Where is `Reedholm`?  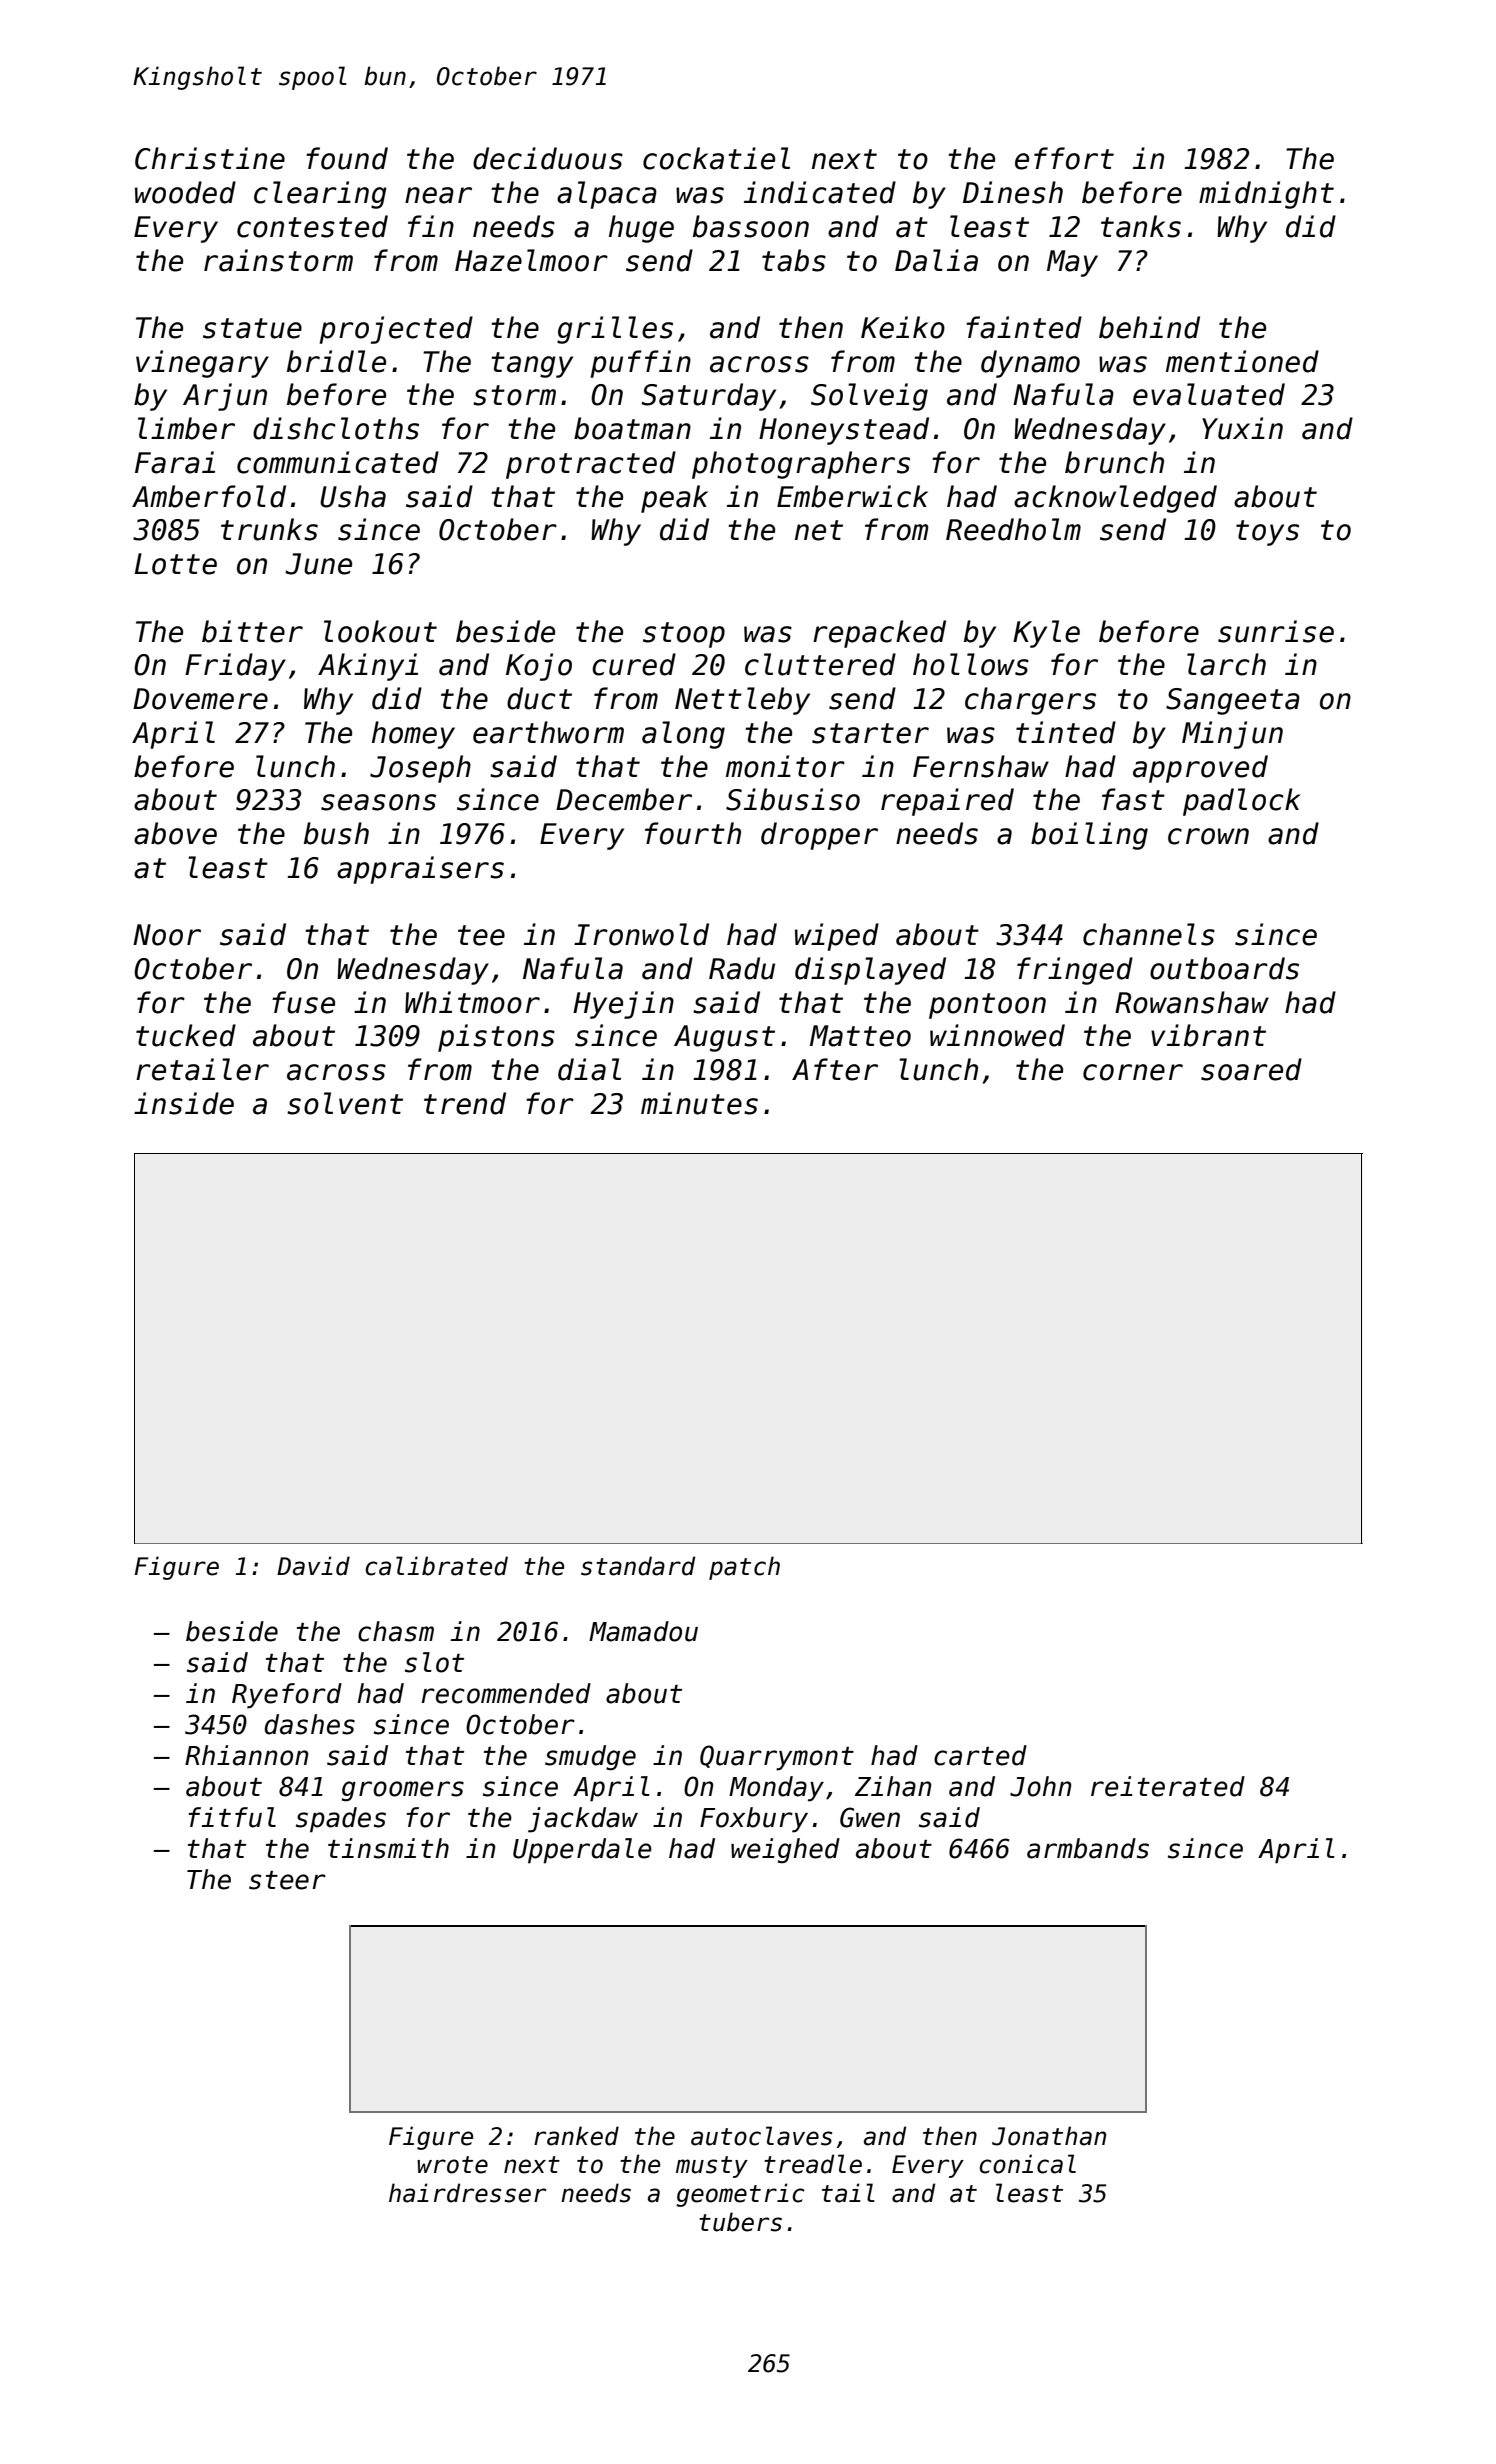 Reedholm is located at coordinates (1013, 529).
